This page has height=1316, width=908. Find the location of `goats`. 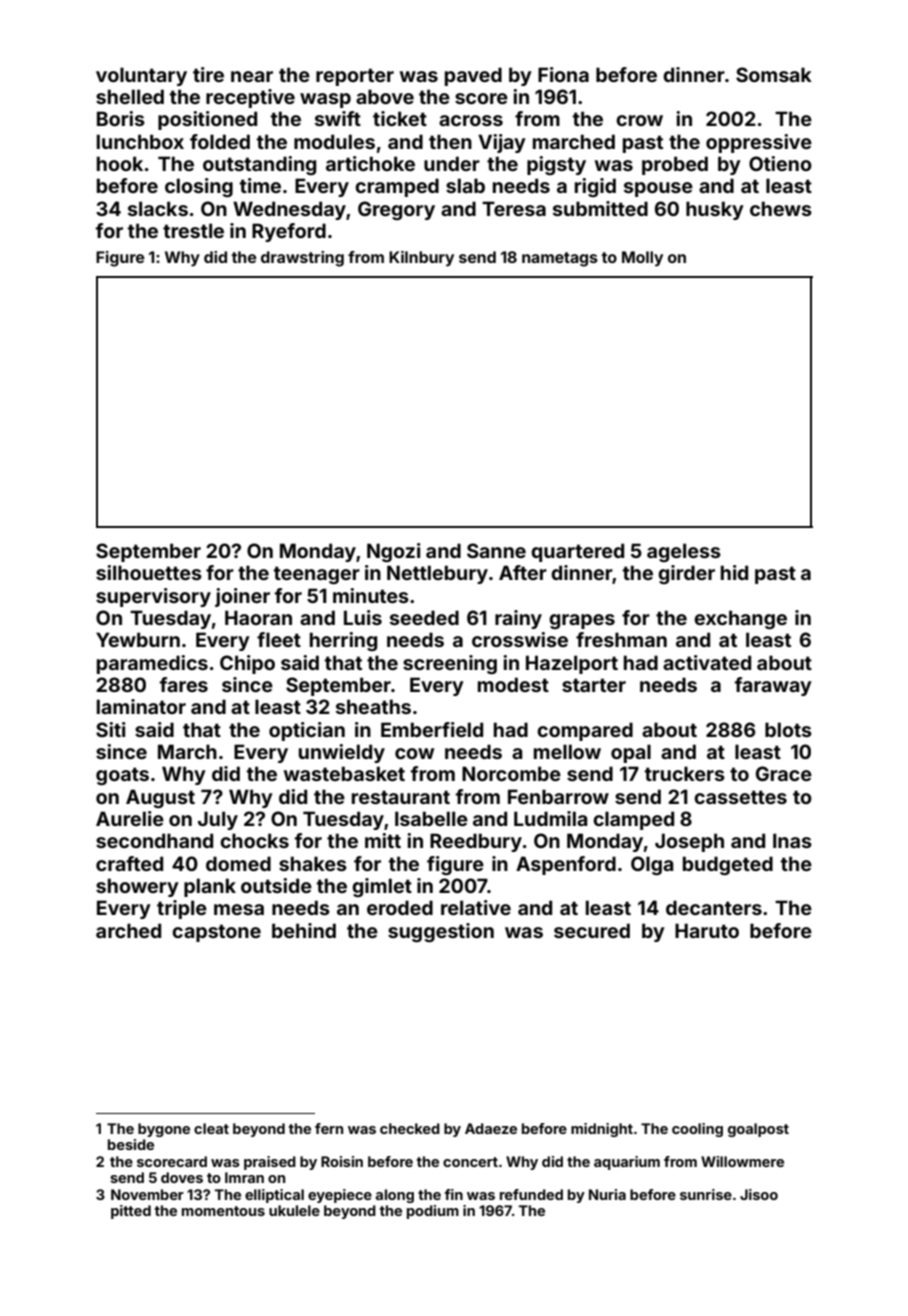

goats is located at coordinates (122, 776).
